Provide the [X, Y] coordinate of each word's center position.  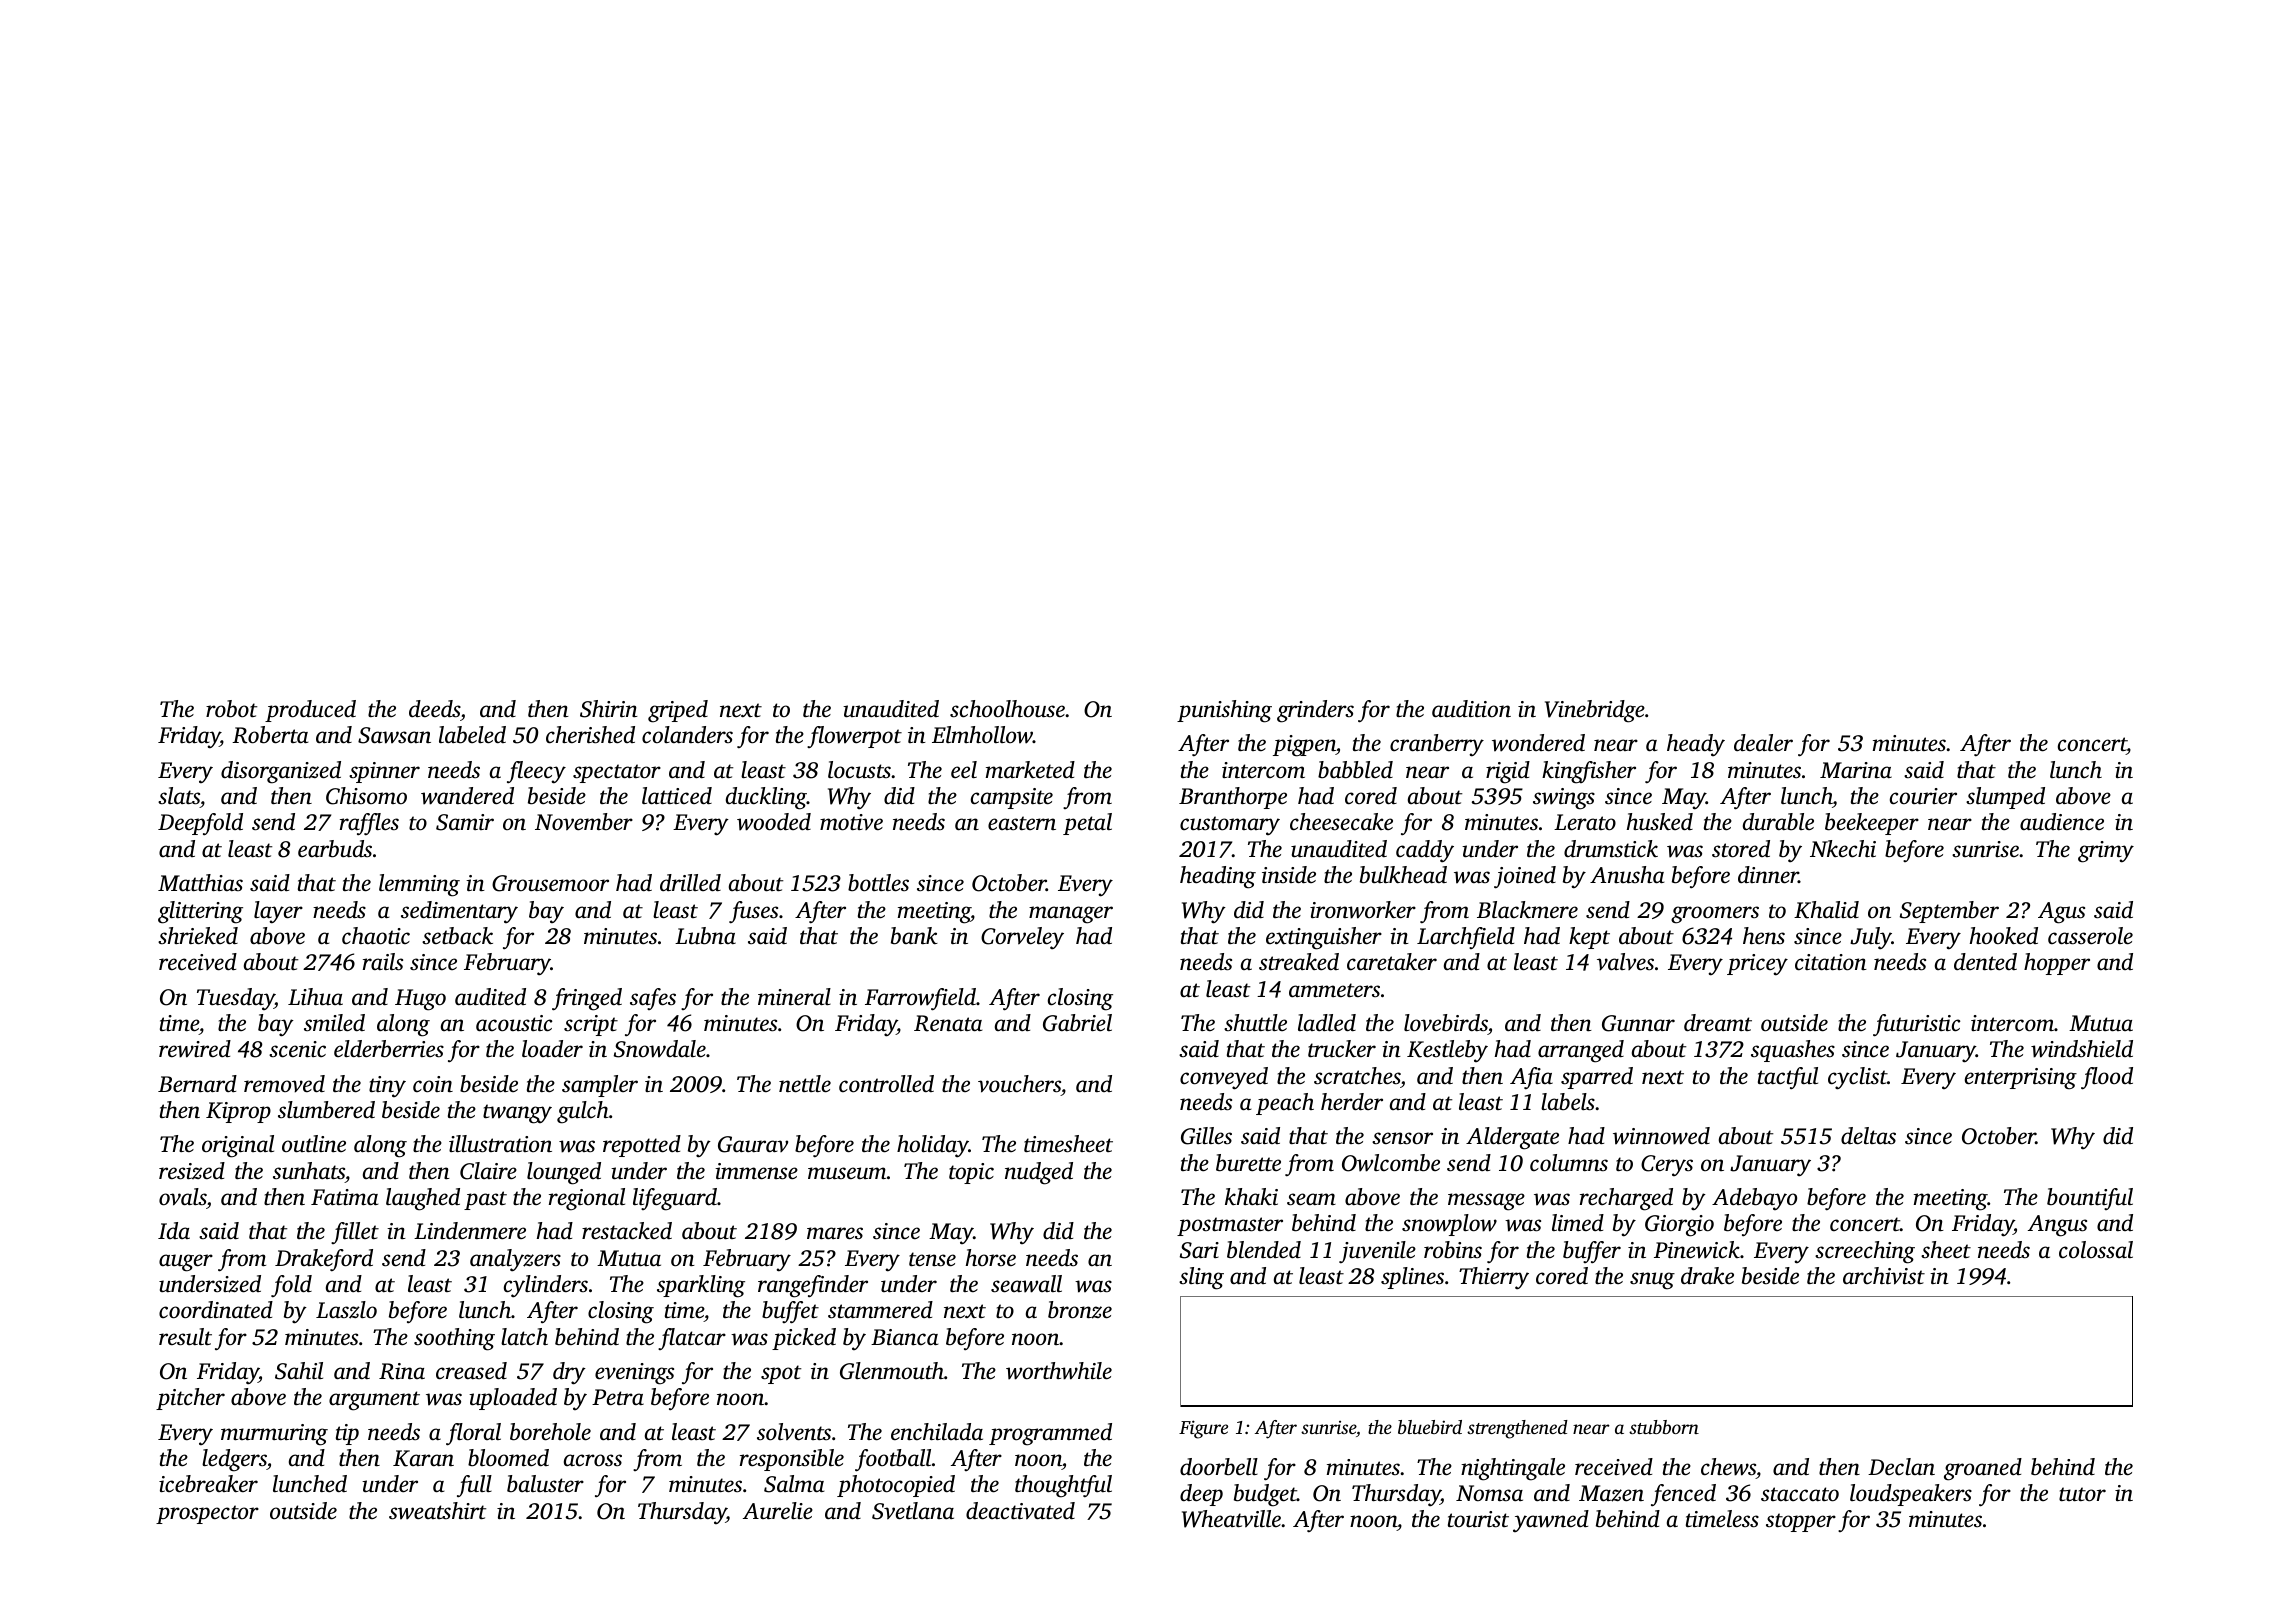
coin [433, 1084]
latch [524, 1336]
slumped [2005, 798]
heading [1218, 877]
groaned [1983, 1469]
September [1949, 912]
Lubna [705, 936]
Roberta [270, 735]
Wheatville [1232, 1519]
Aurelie [778, 1511]
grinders [1315, 711]
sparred [1597, 1078]
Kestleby [1447, 1051]
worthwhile [1059, 1371]
